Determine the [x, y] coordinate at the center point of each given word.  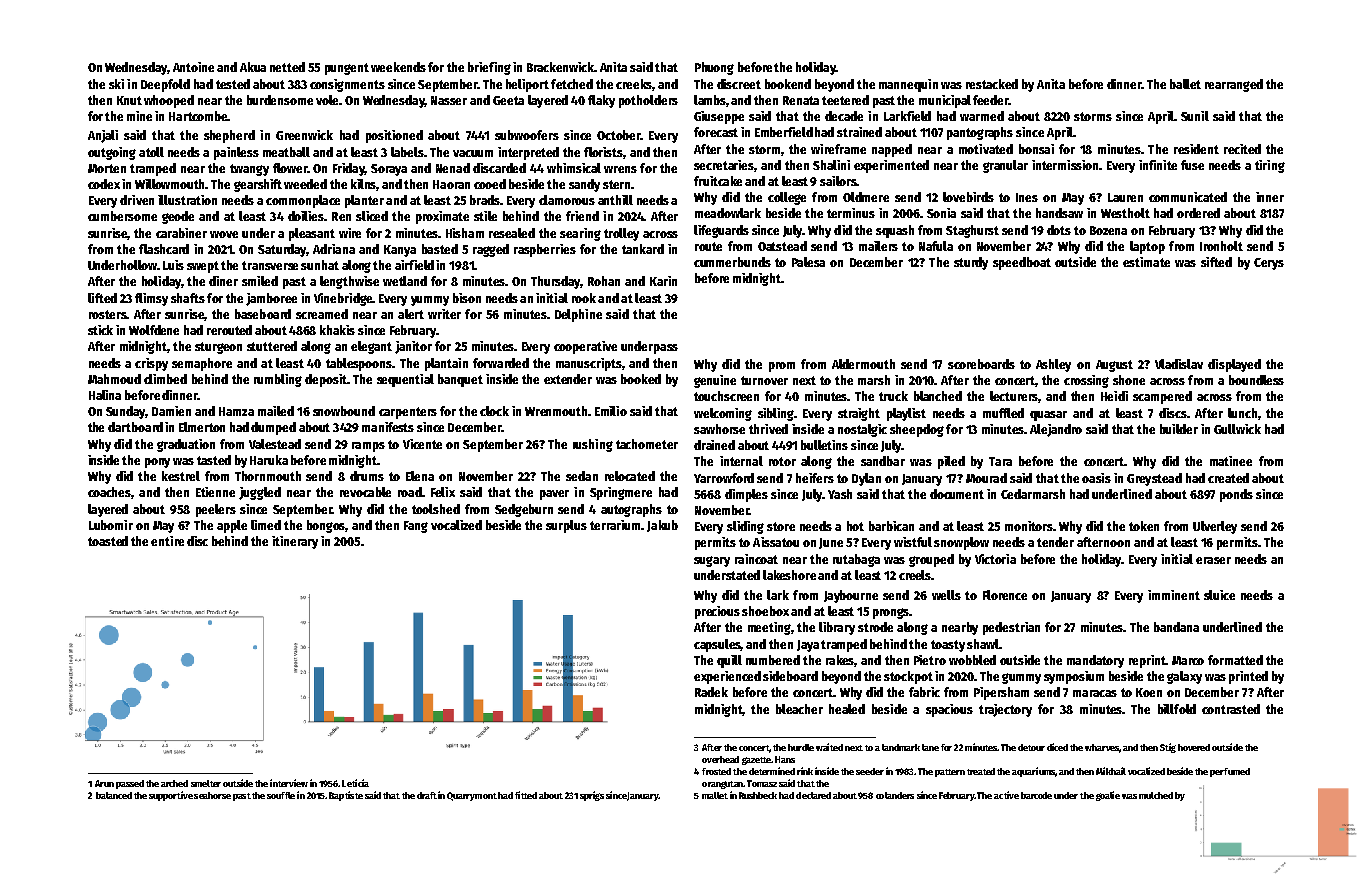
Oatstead [782, 246]
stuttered [272, 346]
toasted [108, 541]
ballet [1185, 84]
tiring [1270, 166]
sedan [582, 476]
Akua [253, 67]
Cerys [1269, 264]
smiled [260, 281]
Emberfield [784, 132]
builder [1179, 429]
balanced [114, 795]
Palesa [808, 262]
